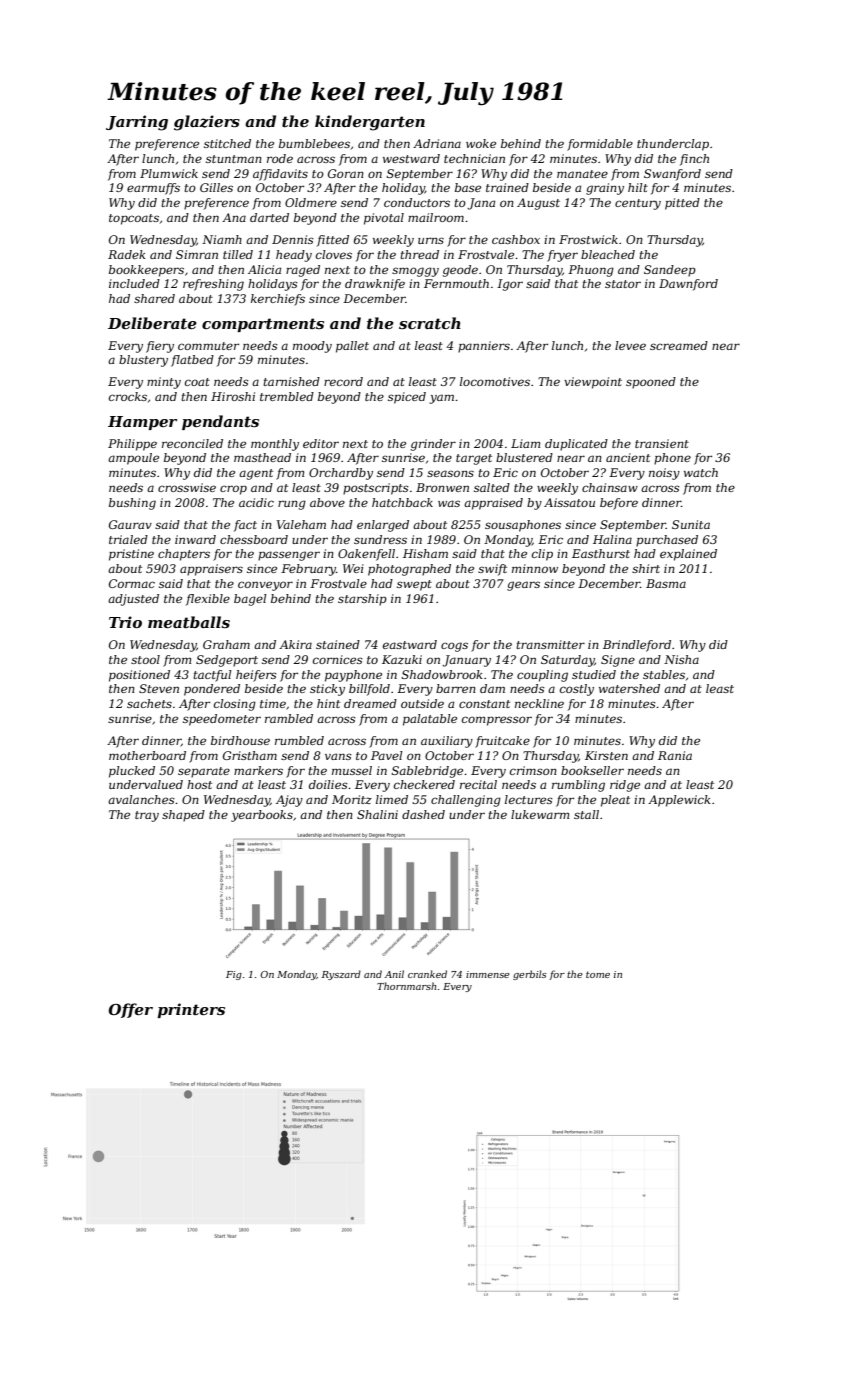 The width and height of the screenshot is (849, 1400). What do you see at coordinates (606, 755) in the screenshot?
I see `Kirsten` at bounding box center [606, 755].
